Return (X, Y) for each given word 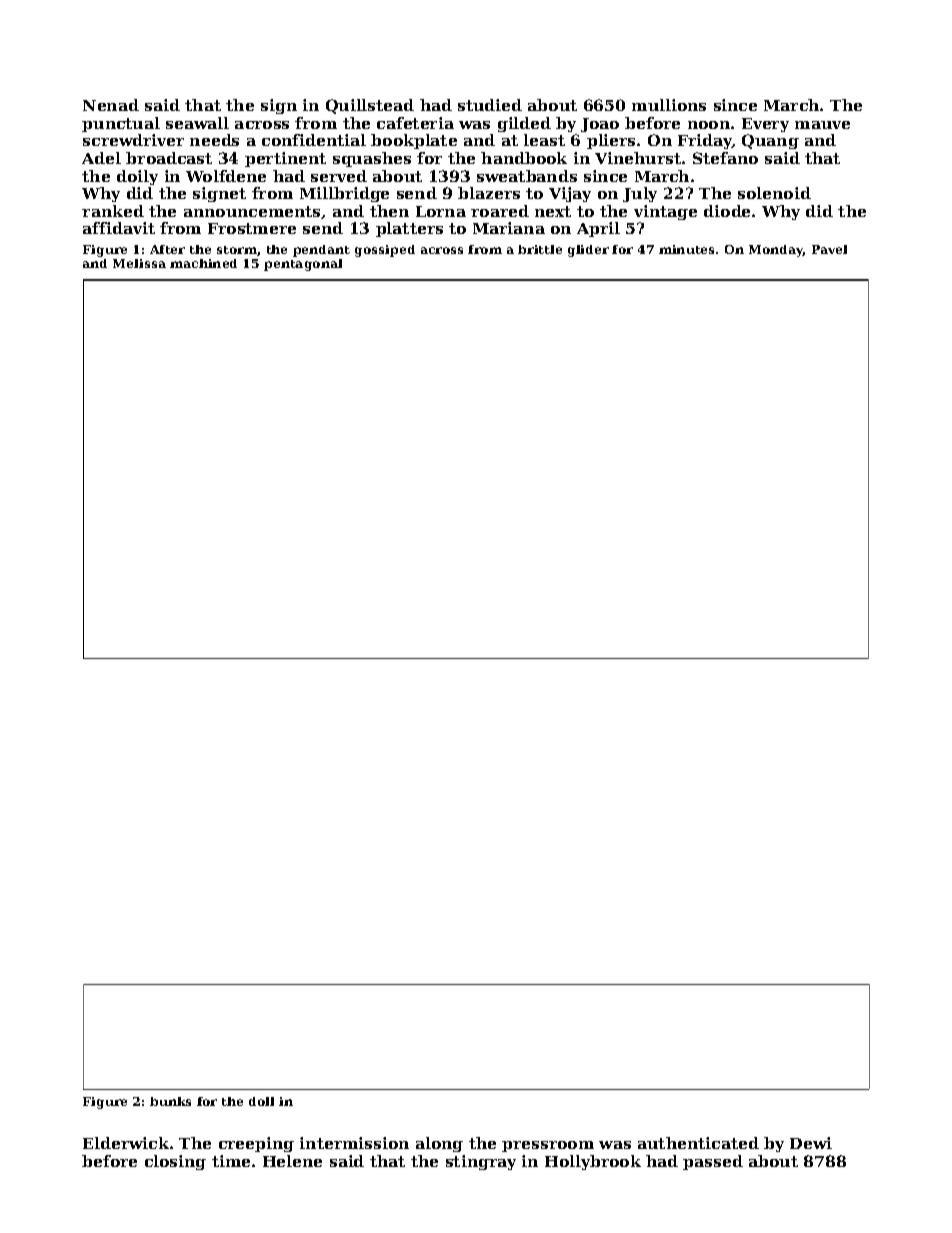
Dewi (811, 1143)
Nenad (111, 105)
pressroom (548, 1146)
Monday (776, 251)
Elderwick (126, 1143)
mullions (669, 105)
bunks (170, 1101)
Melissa (139, 263)
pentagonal (303, 265)
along (439, 1144)
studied (490, 105)
